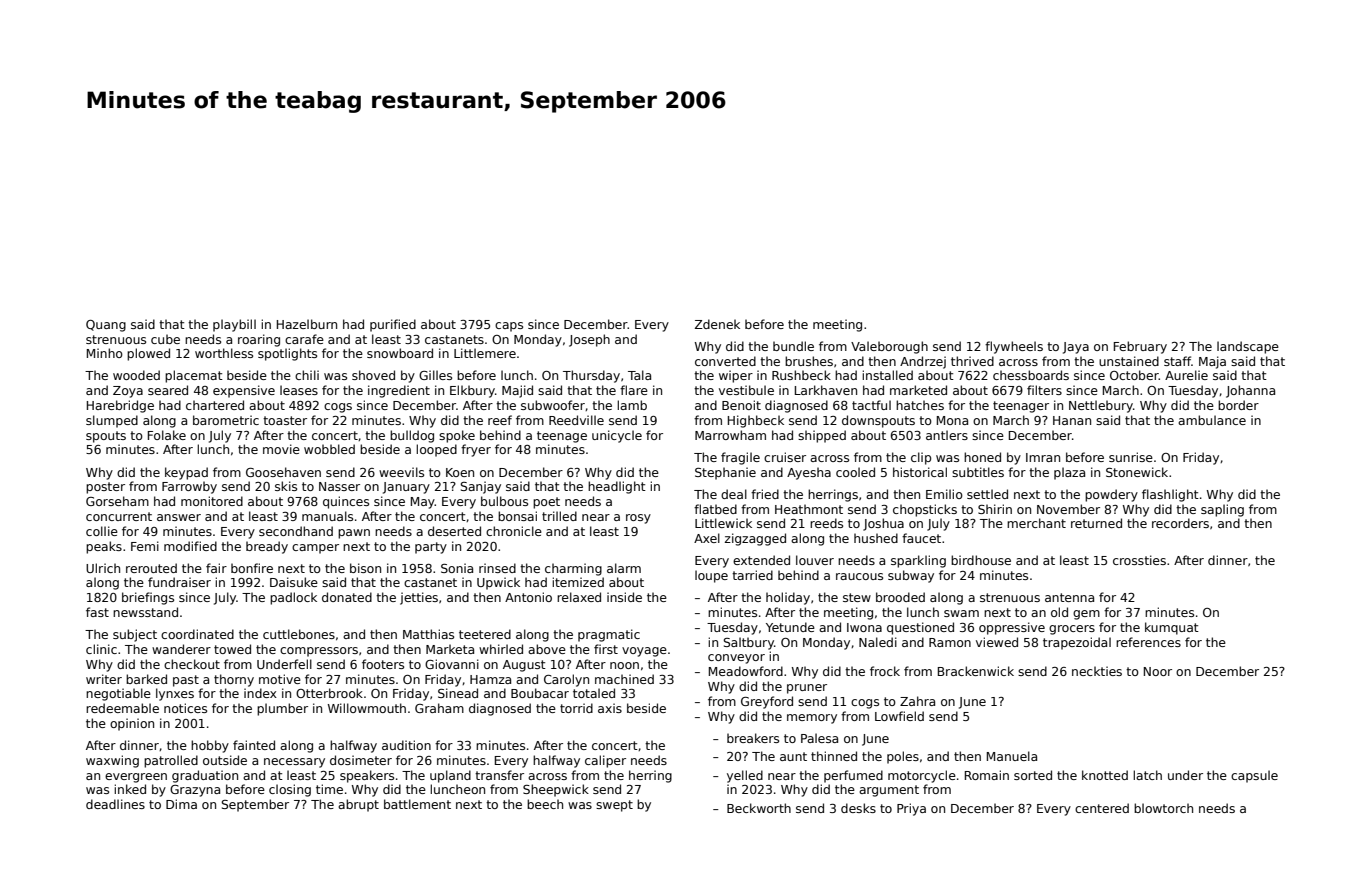 The width and height of the page is (1372, 887). Describe the element at coordinates (1069, 597) in the page. I see `antenna` at that location.
